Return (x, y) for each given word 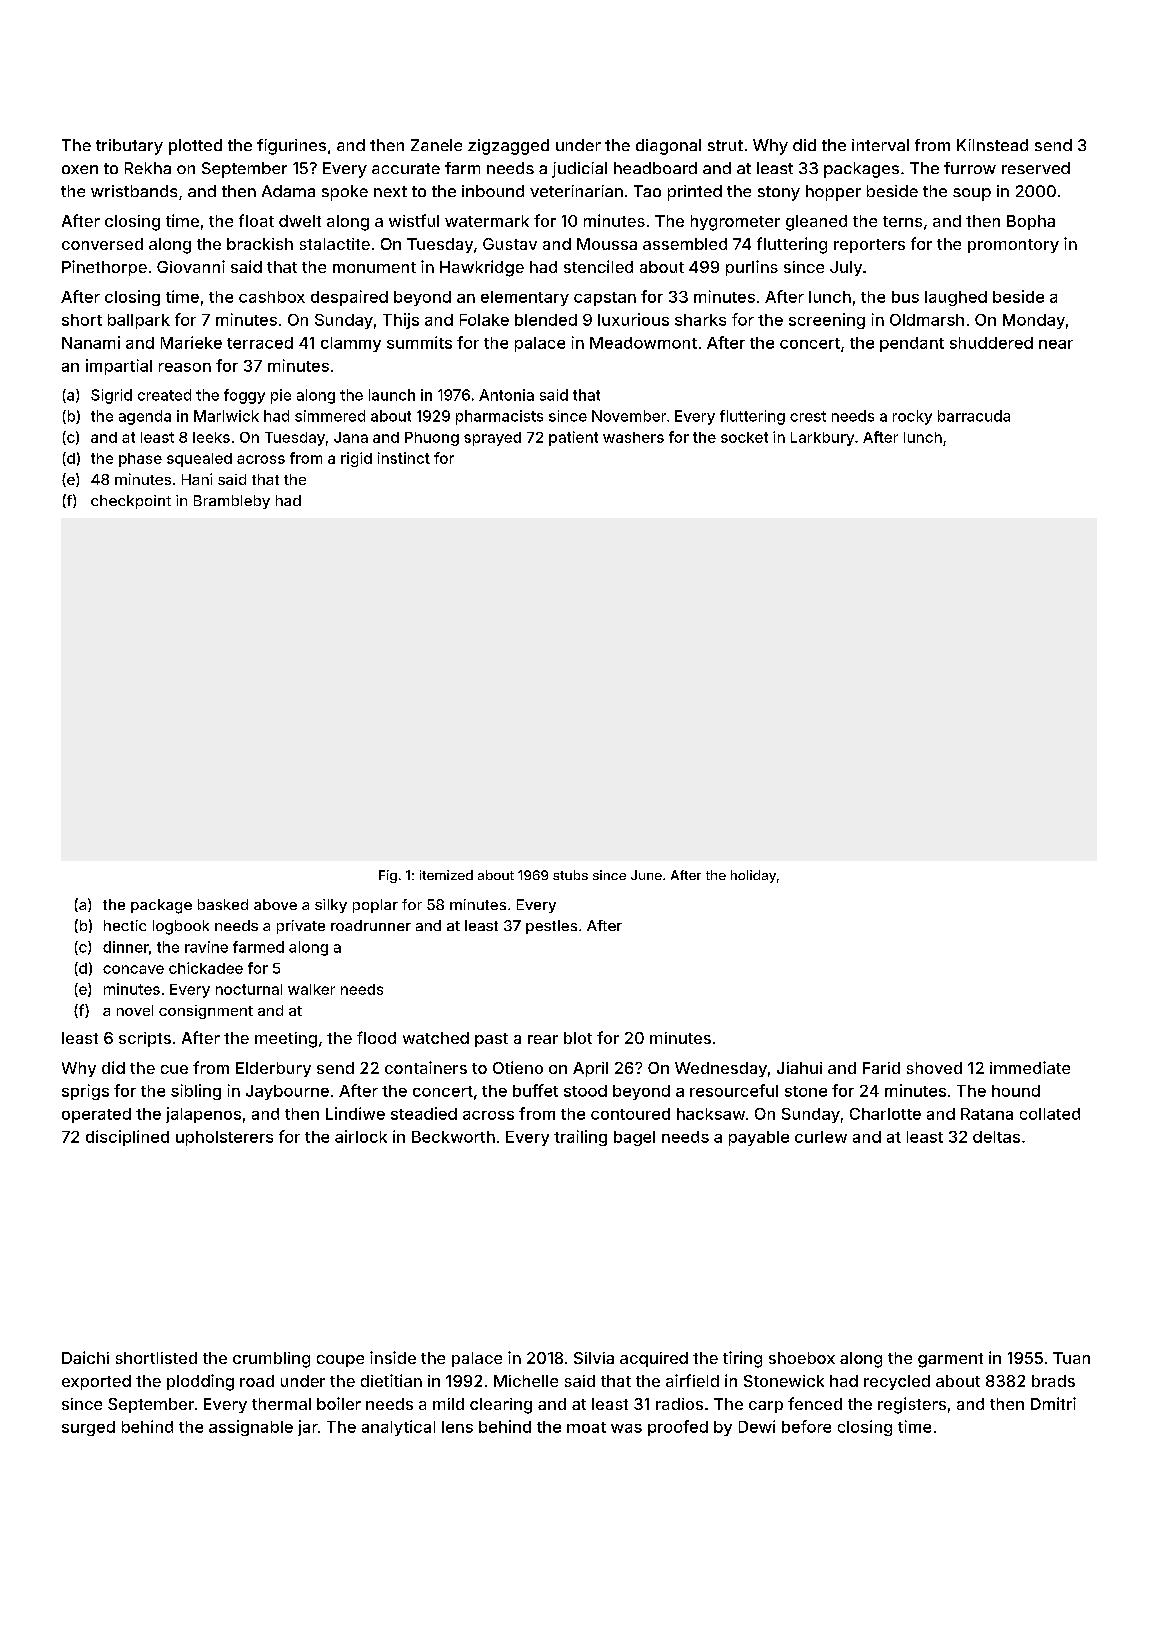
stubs (570, 875)
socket (744, 437)
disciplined (127, 1138)
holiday (753, 876)
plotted (195, 147)
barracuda (974, 416)
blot (578, 1038)
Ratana (987, 1114)
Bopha (1031, 222)
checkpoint (131, 502)
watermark (487, 221)
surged (88, 1428)
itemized (446, 875)
